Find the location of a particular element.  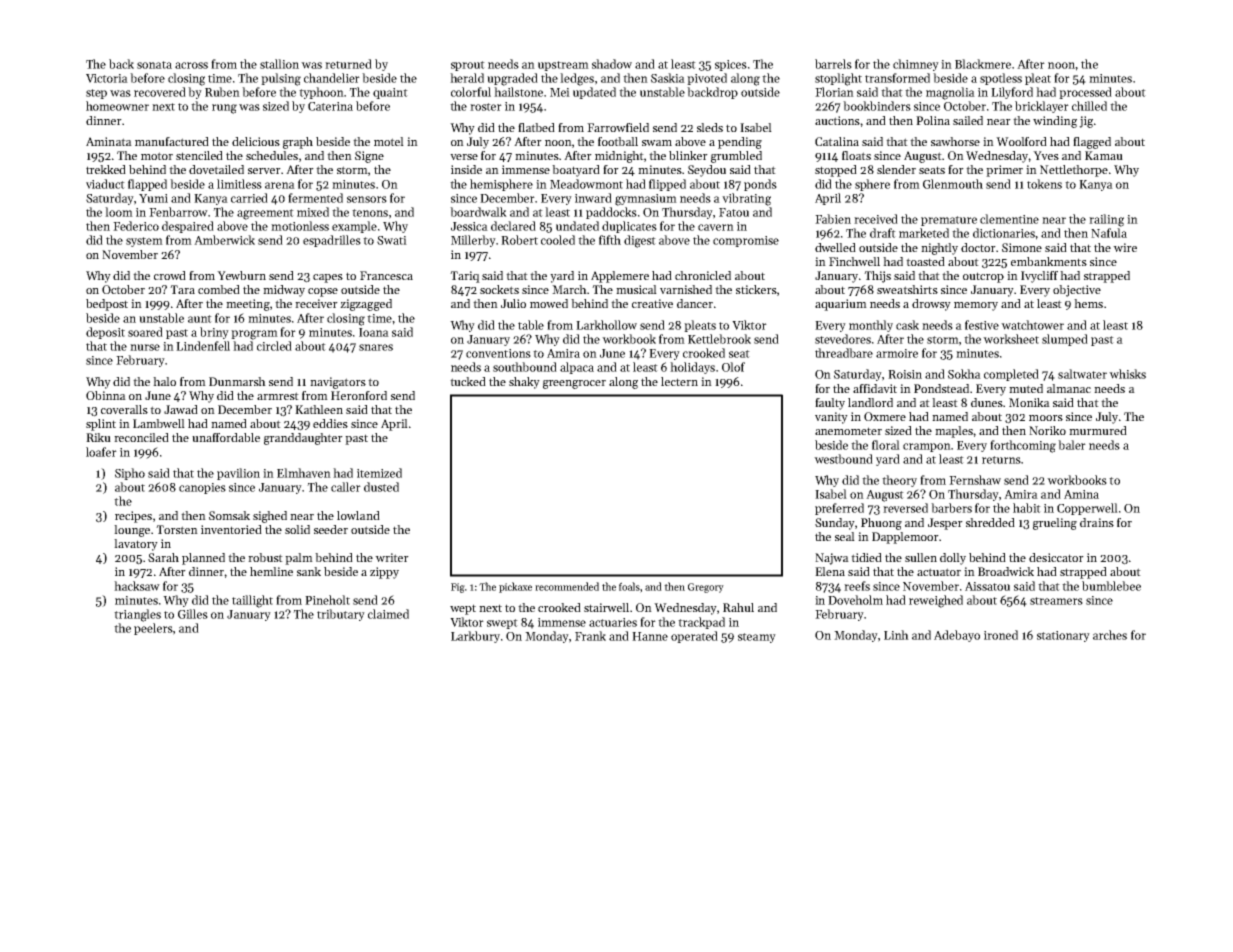

Aissatou is located at coordinates (987, 586).
